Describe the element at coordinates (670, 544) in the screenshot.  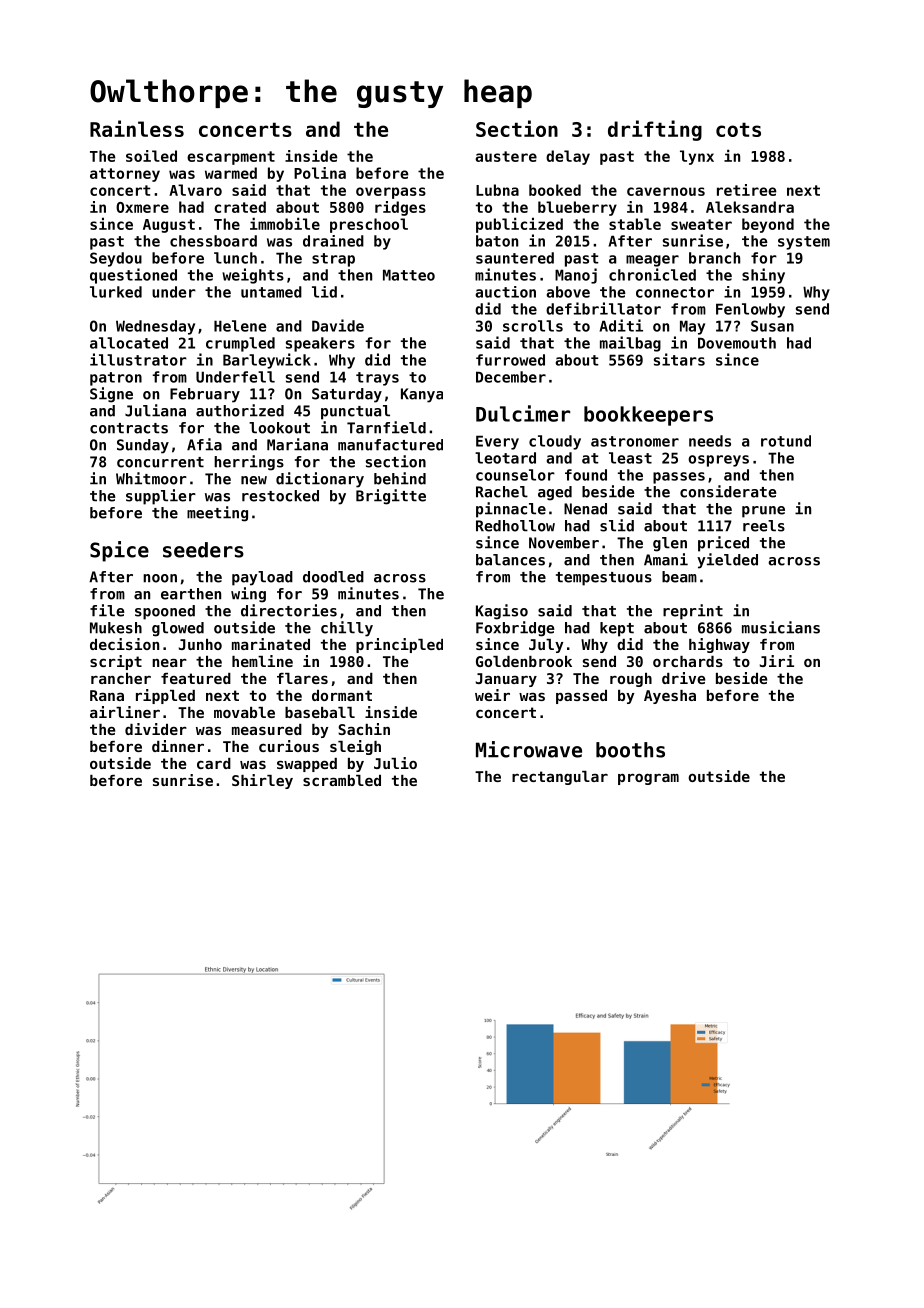
I see `glen` at that location.
